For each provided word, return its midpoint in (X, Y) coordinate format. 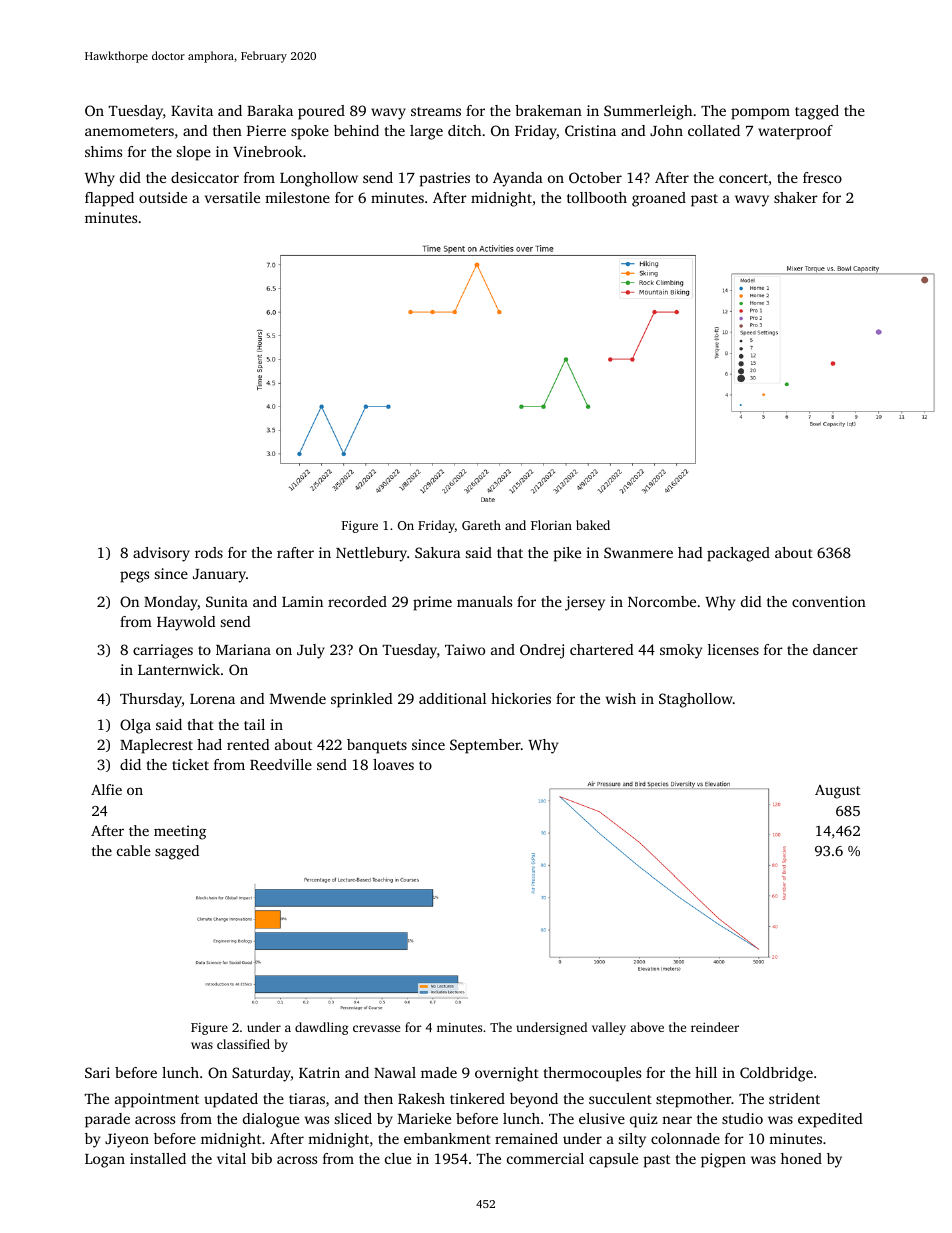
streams (436, 111)
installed (158, 1158)
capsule (613, 1160)
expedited (830, 1120)
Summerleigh (648, 112)
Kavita (192, 110)
